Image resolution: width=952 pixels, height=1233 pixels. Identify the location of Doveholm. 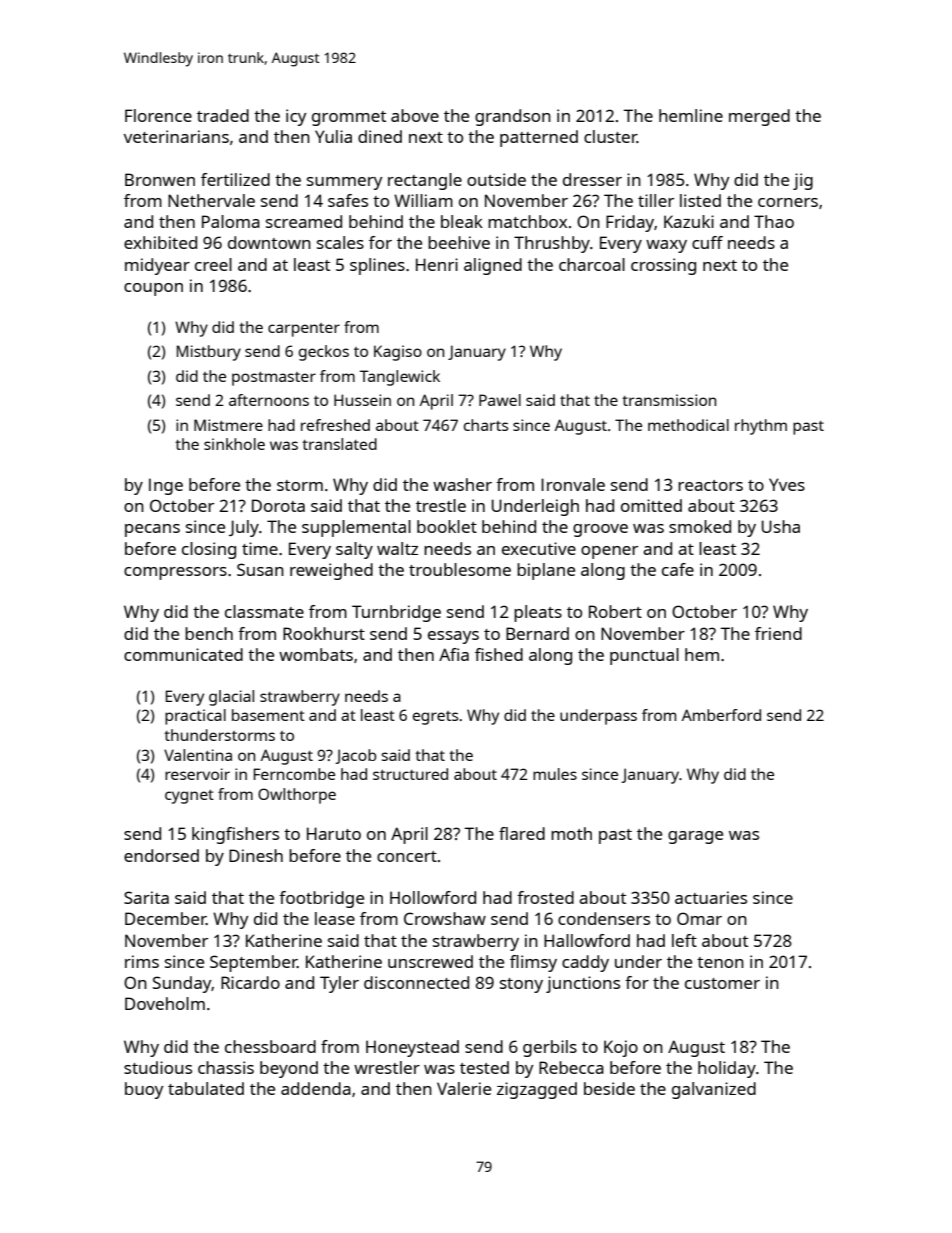
(165, 1003).
